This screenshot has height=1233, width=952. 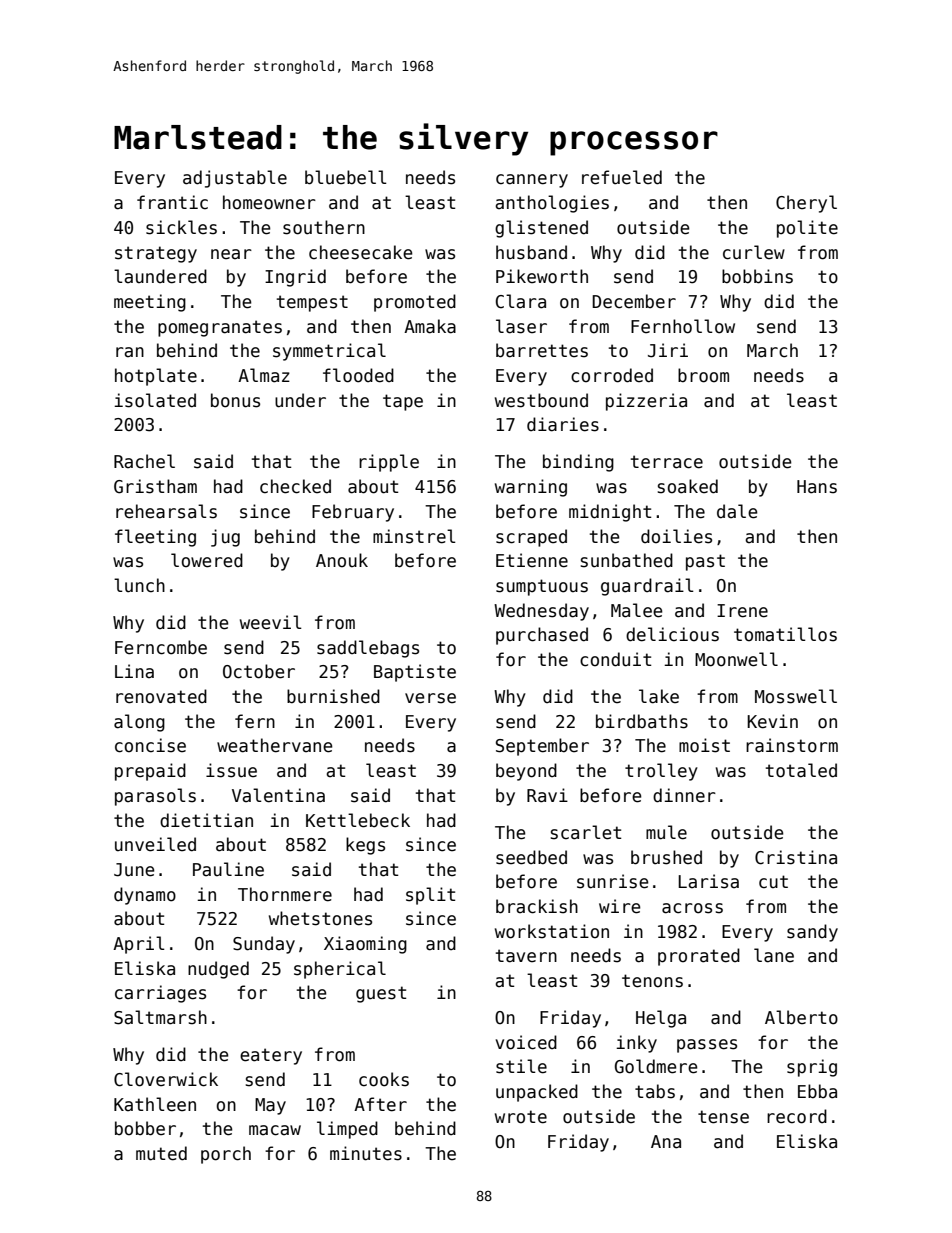 I want to click on unveiled, so click(x=155, y=844).
